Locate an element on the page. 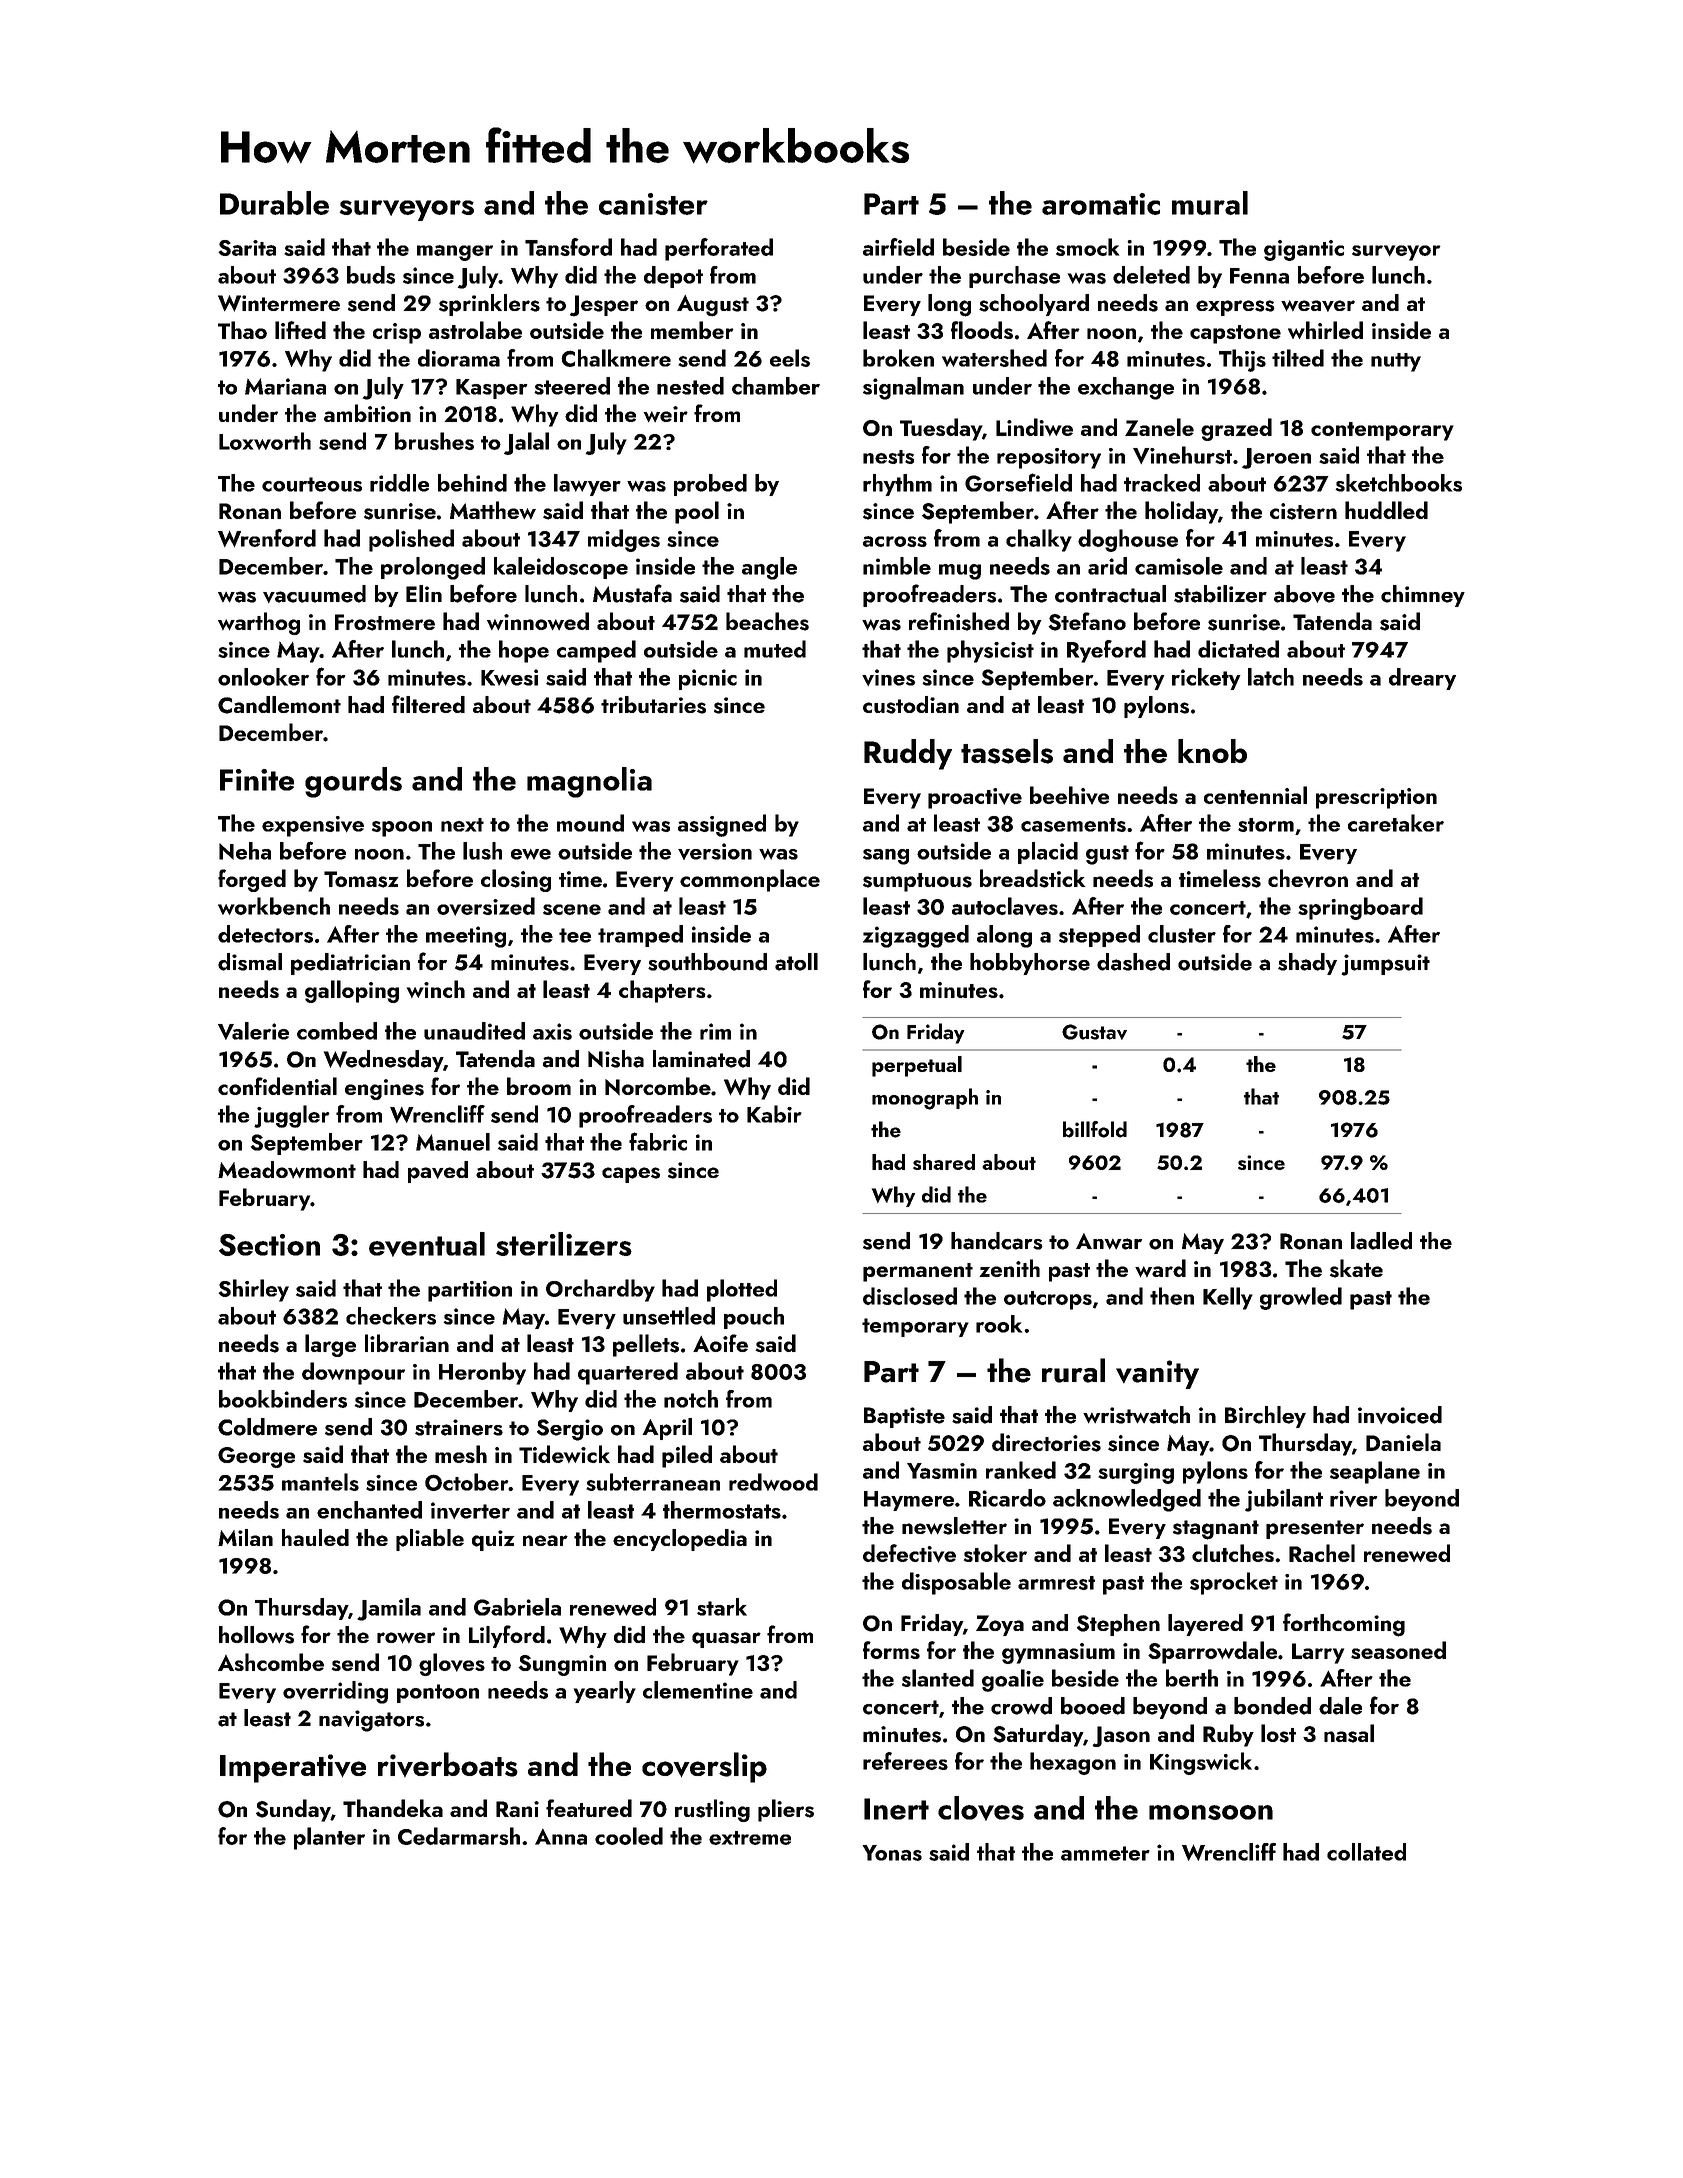 This image has height=2178, width=1683. perforated is located at coordinates (719, 249).
